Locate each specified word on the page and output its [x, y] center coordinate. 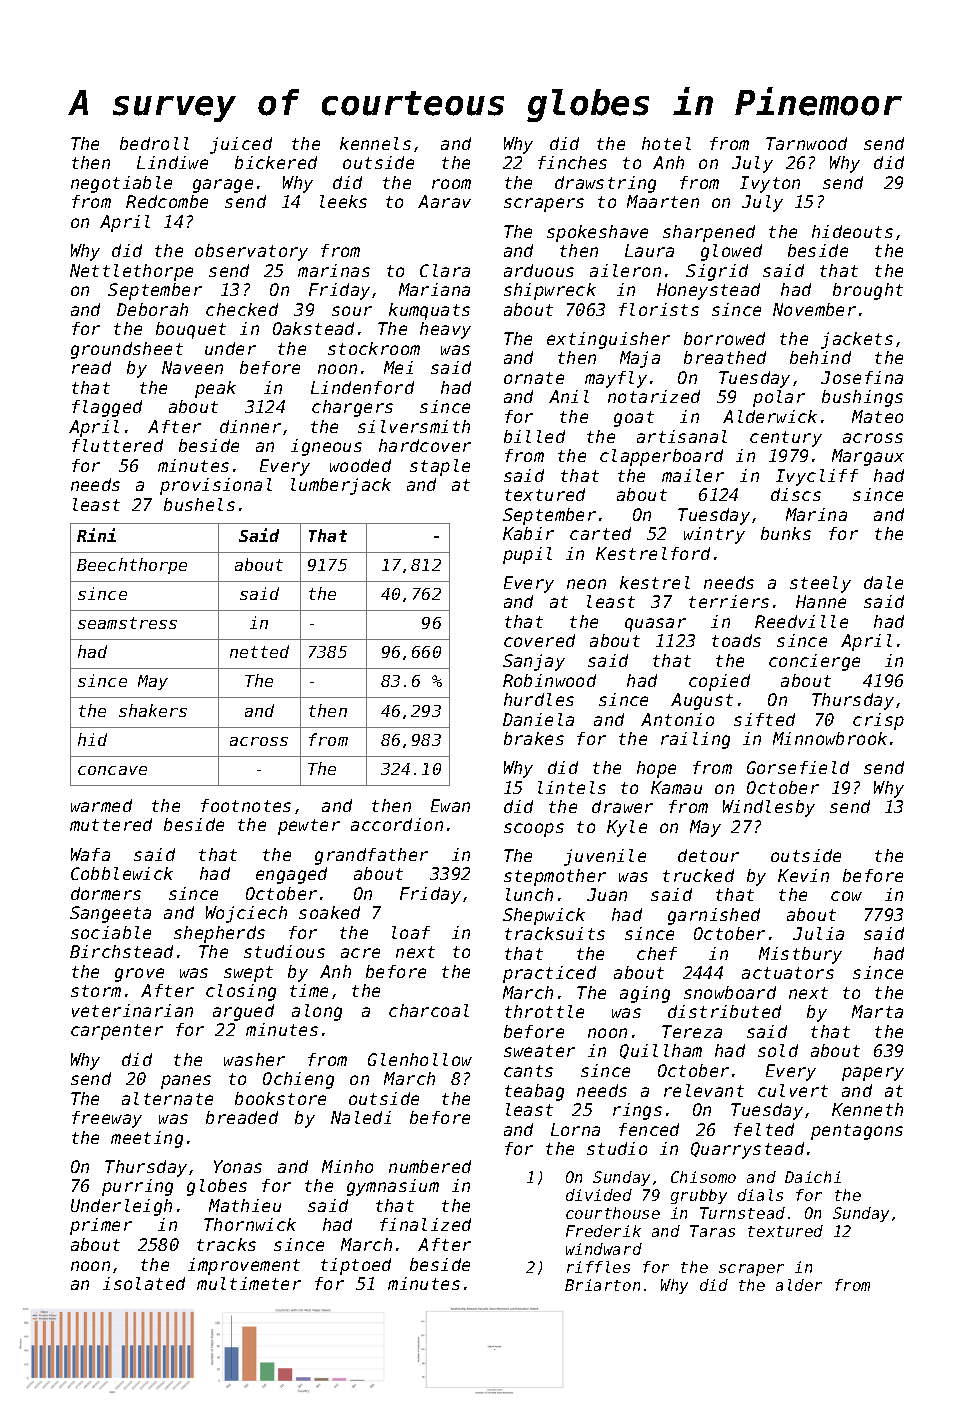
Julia [818, 933]
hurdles [539, 699]
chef [657, 953]
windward [604, 1249]
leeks [343, 201]
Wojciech [246, 914]
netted [259, 651]
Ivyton [770, 184]
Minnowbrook [830, 738]
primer [101, 1226]
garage [223, 186]
